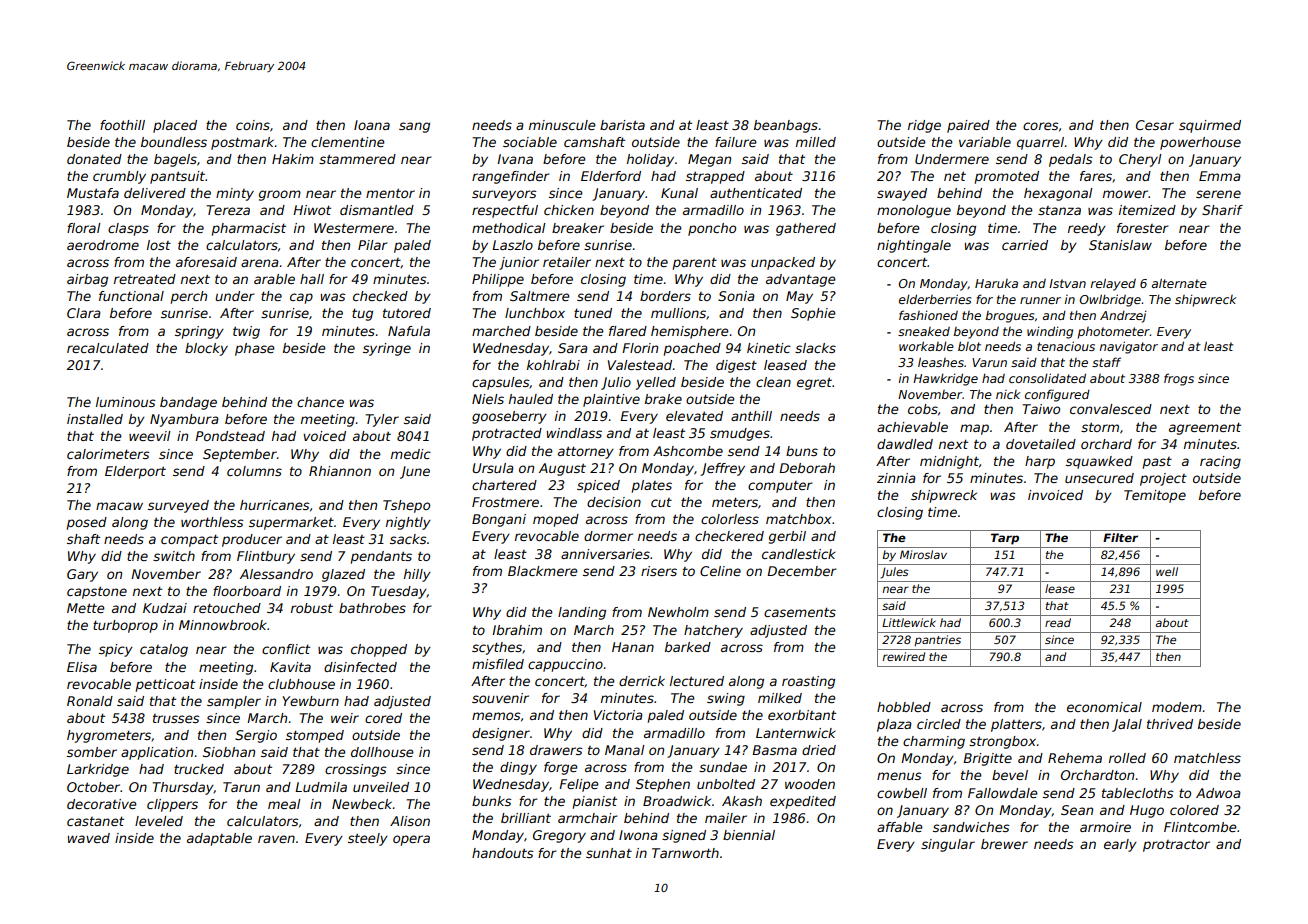 This screenshot has width=1308, height=924. What do you see at coordinates (301, 684) in the screenshot?
I see `clubhouse` at bounding box center [301, 684].
